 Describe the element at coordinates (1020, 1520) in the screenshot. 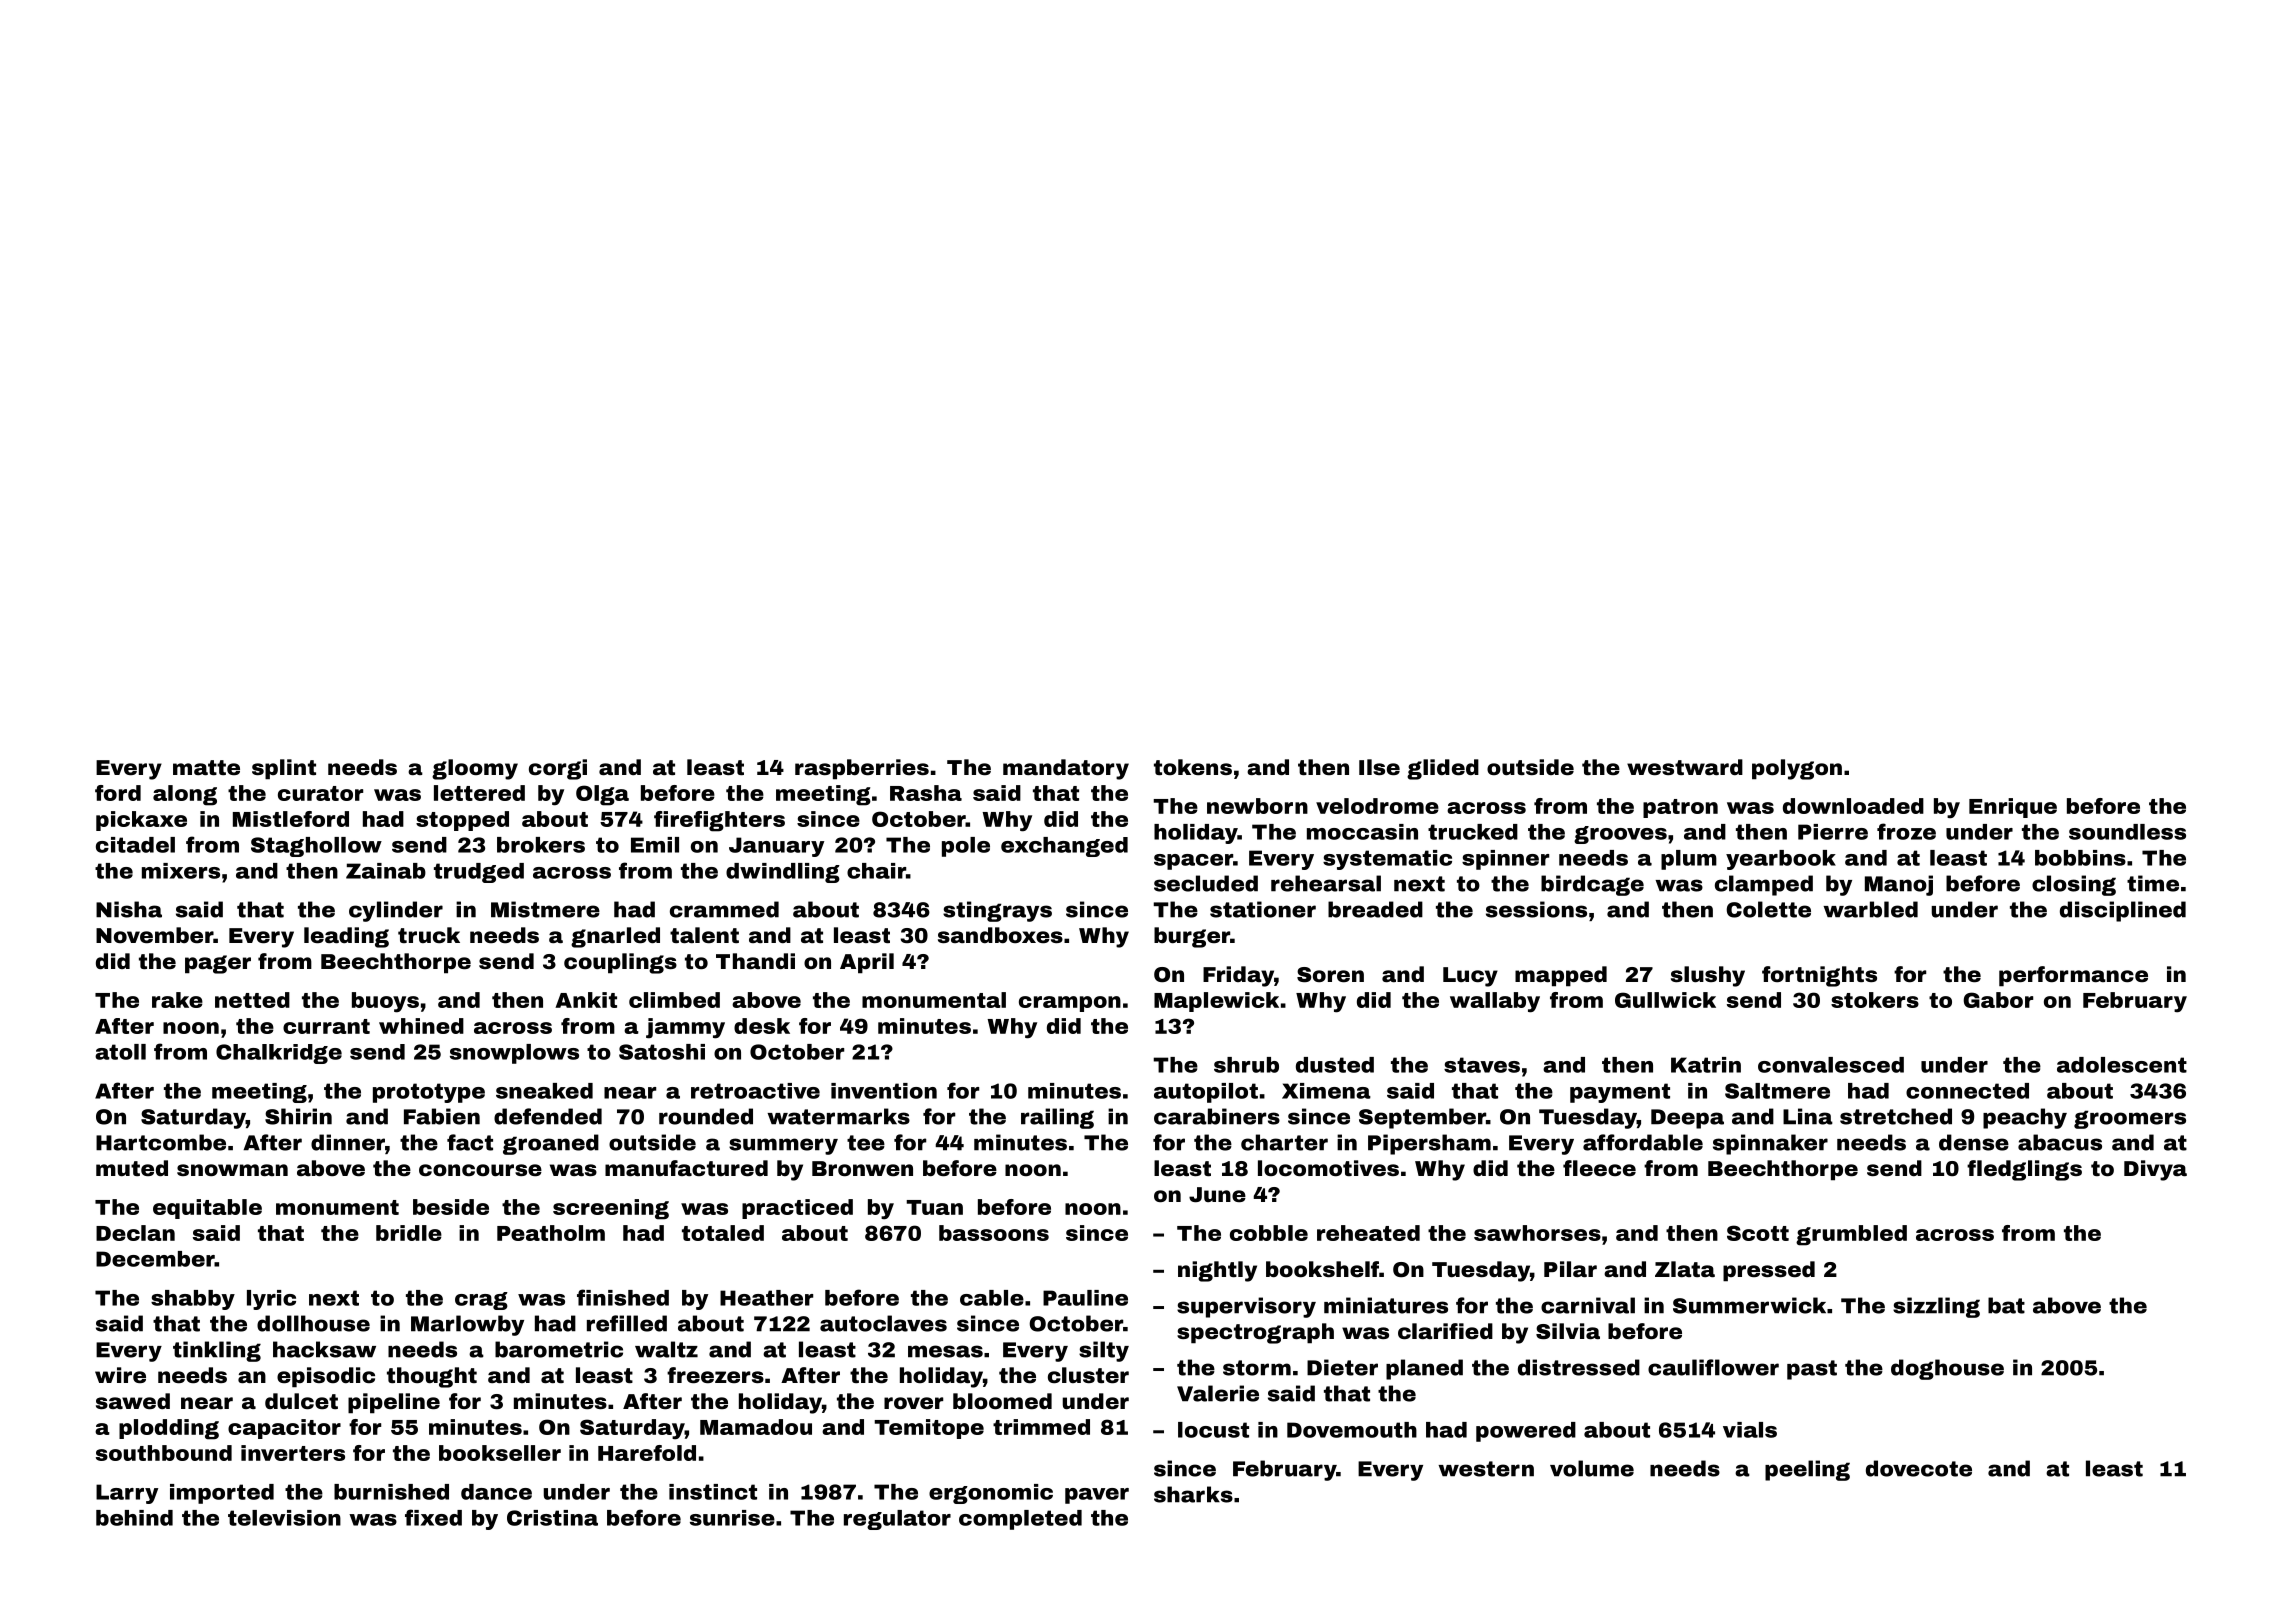

I see `completed` at that location.
